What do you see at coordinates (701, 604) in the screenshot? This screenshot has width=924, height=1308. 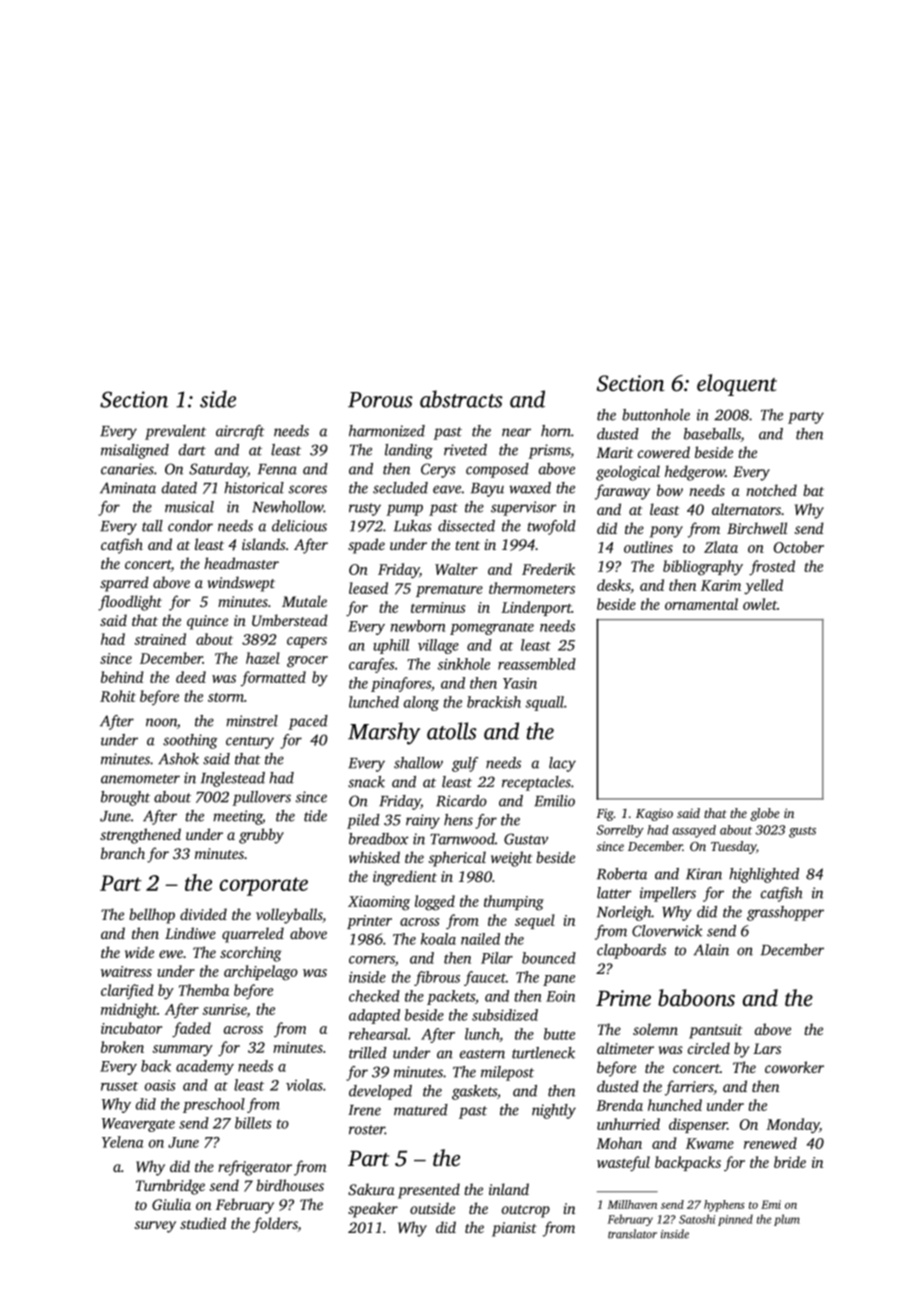 I see `ornamental` at bounding box center [701, 604].
